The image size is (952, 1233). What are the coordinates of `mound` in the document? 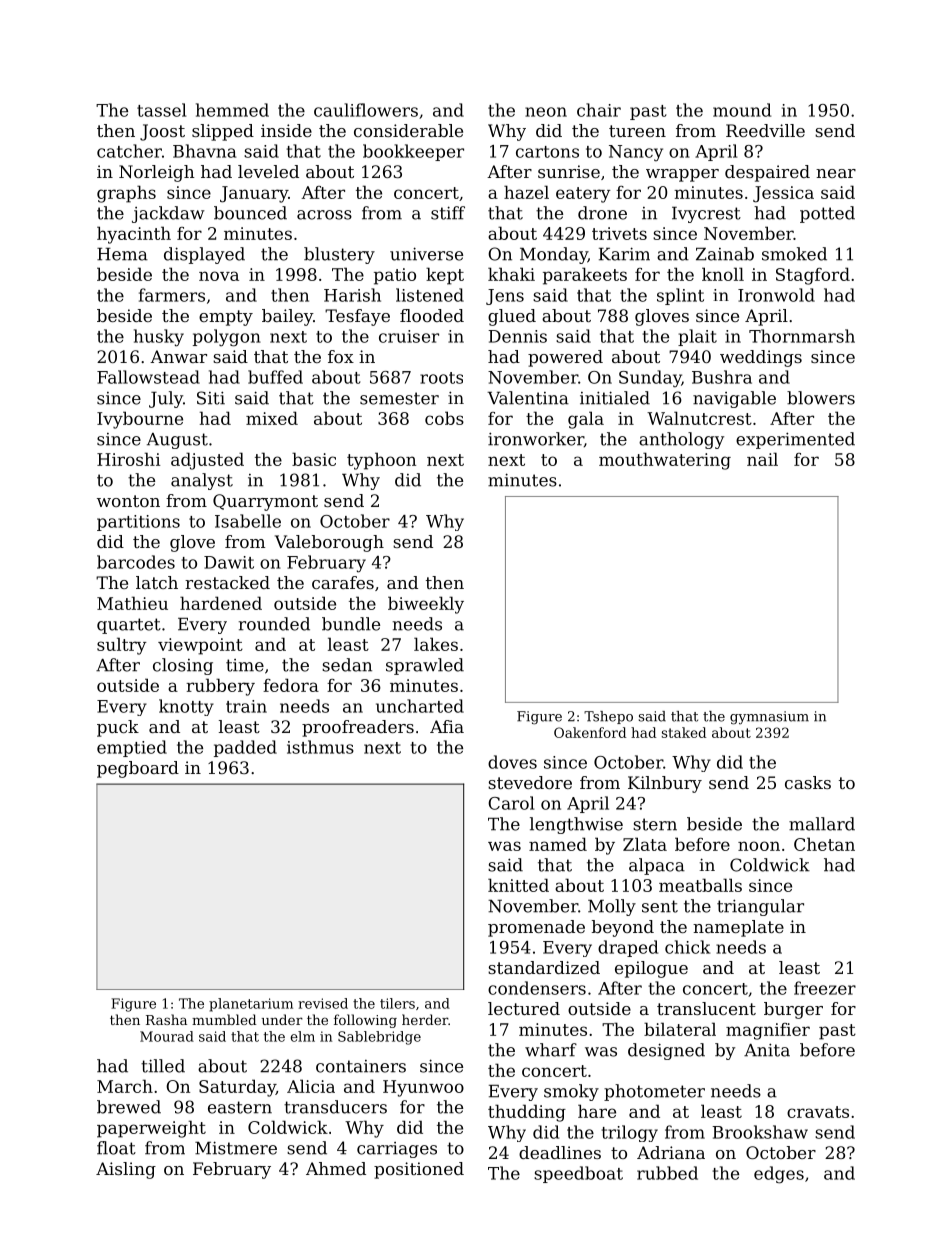 It's located at (742, 110).
